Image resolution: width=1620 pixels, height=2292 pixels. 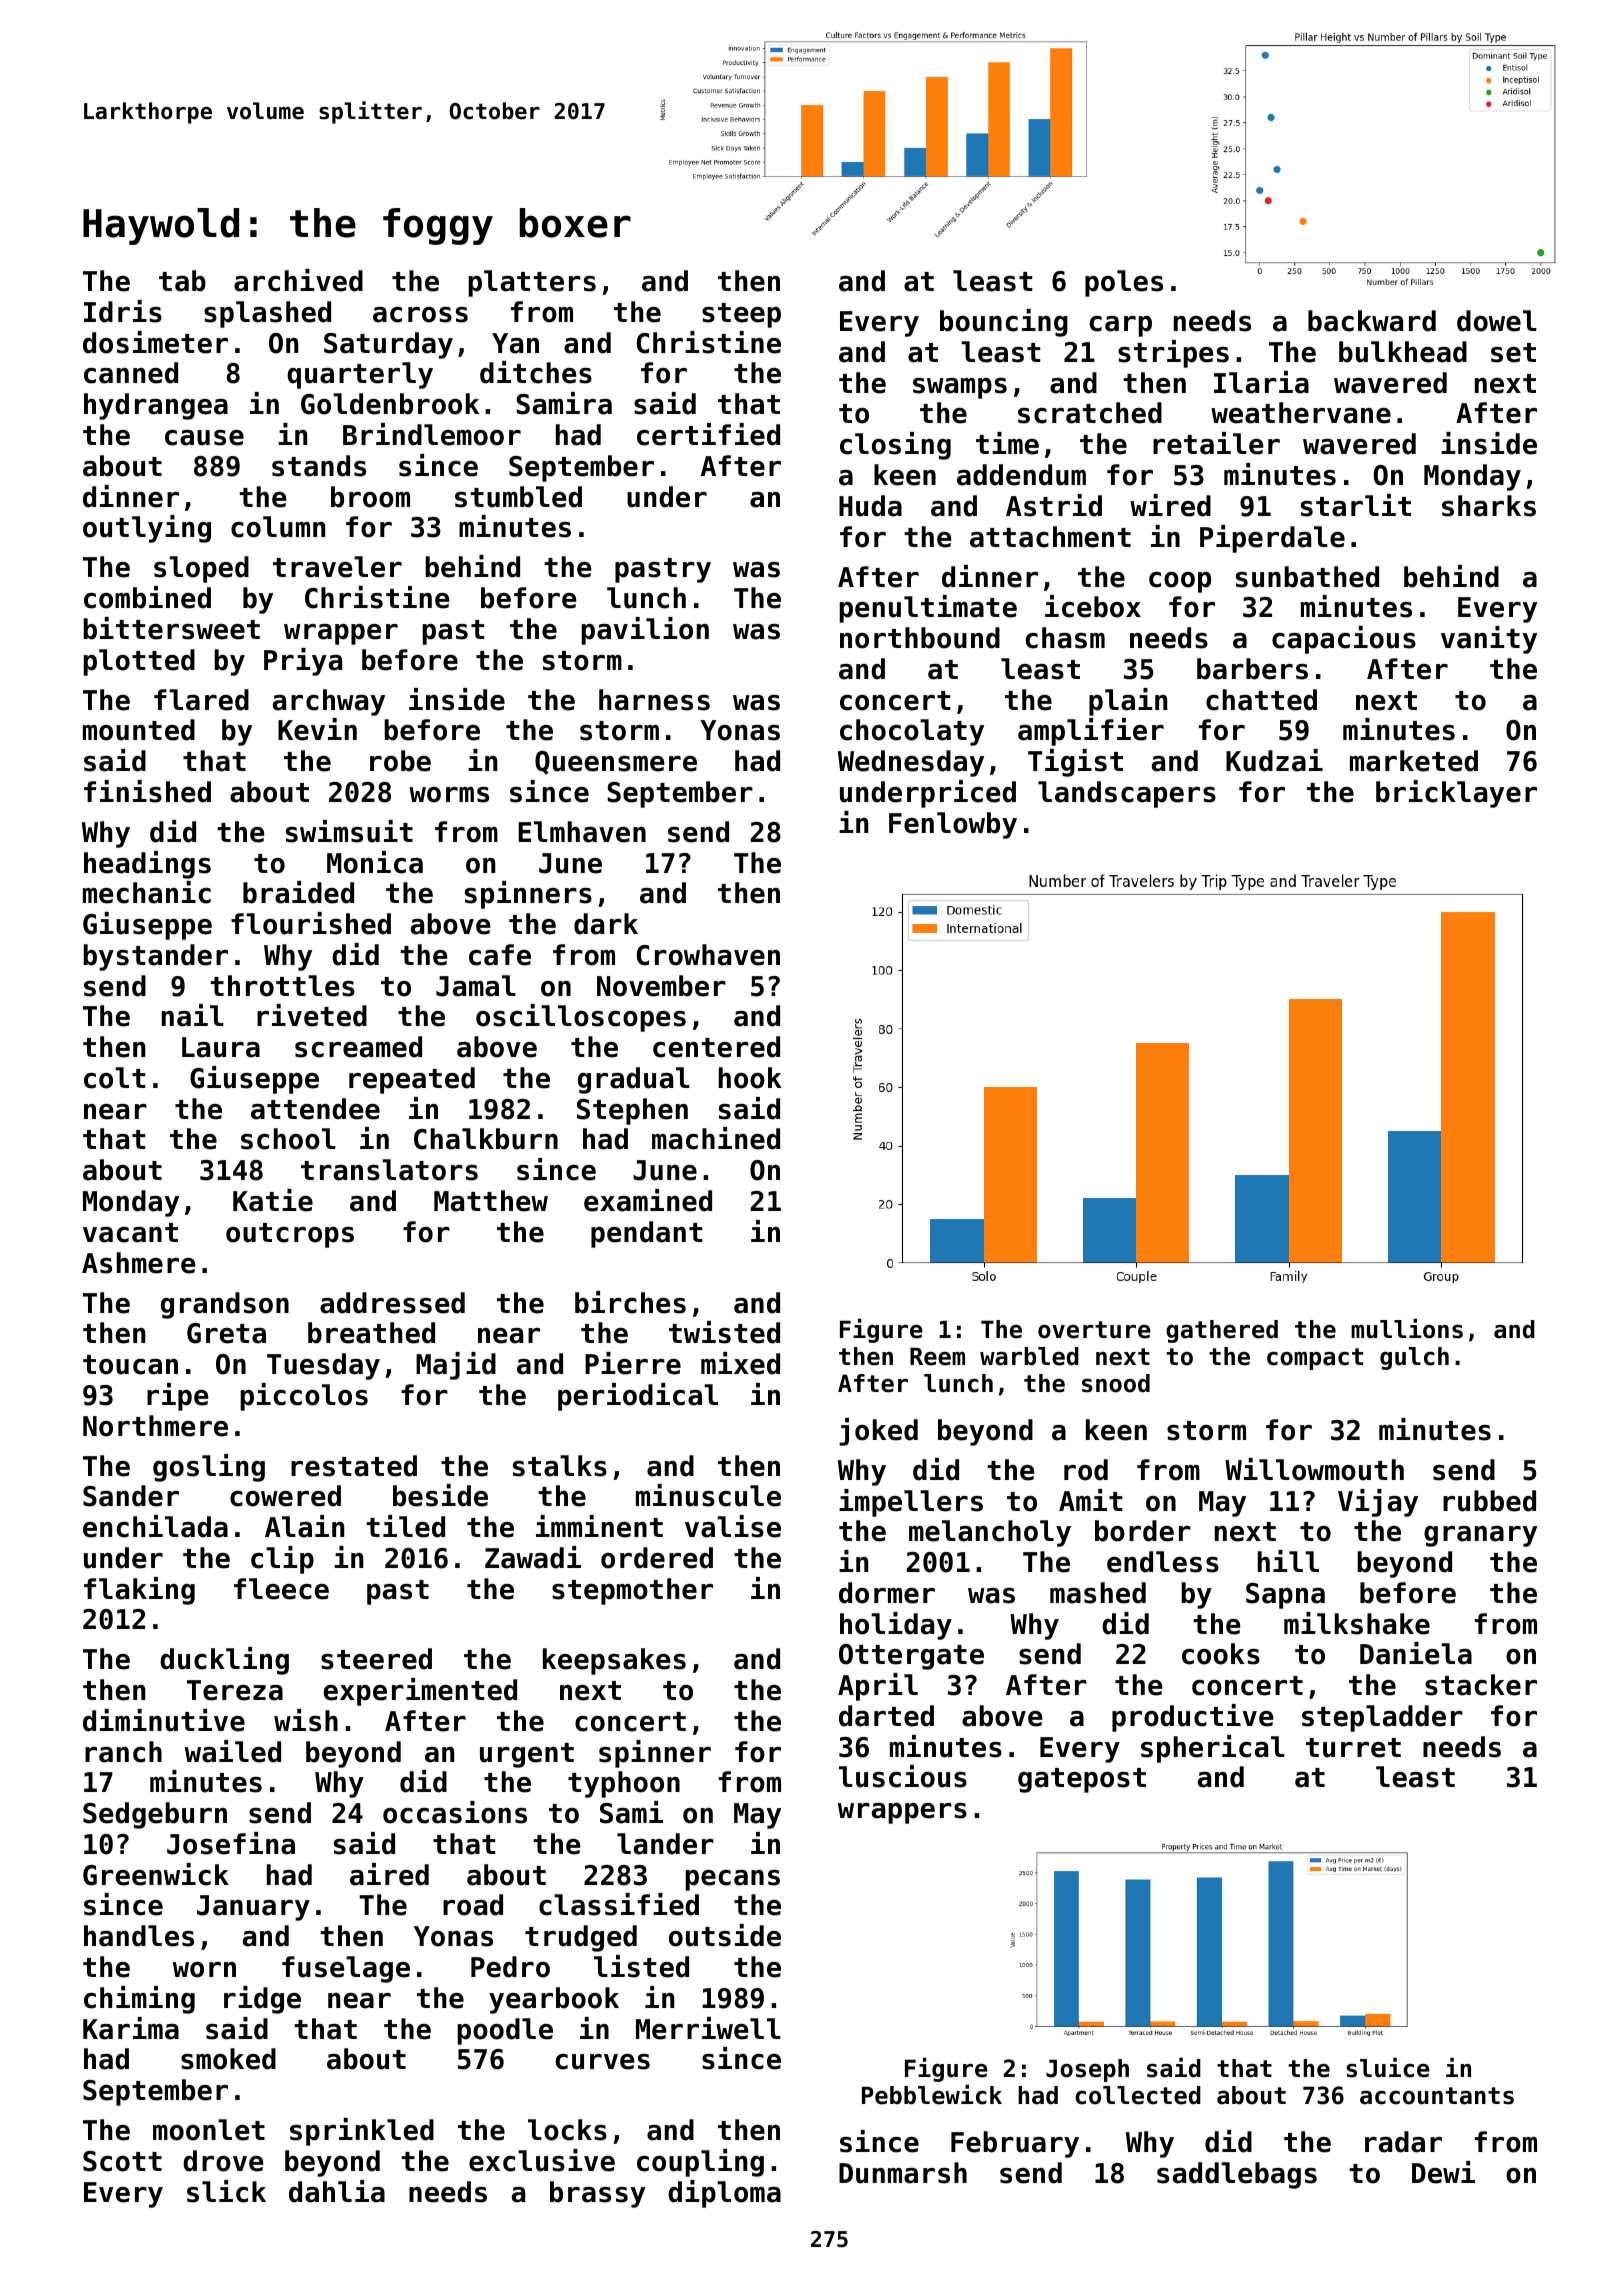 What do you see at coordinates (532, 283) in the document?
I see `platters` at bounding box center [532, 283].
